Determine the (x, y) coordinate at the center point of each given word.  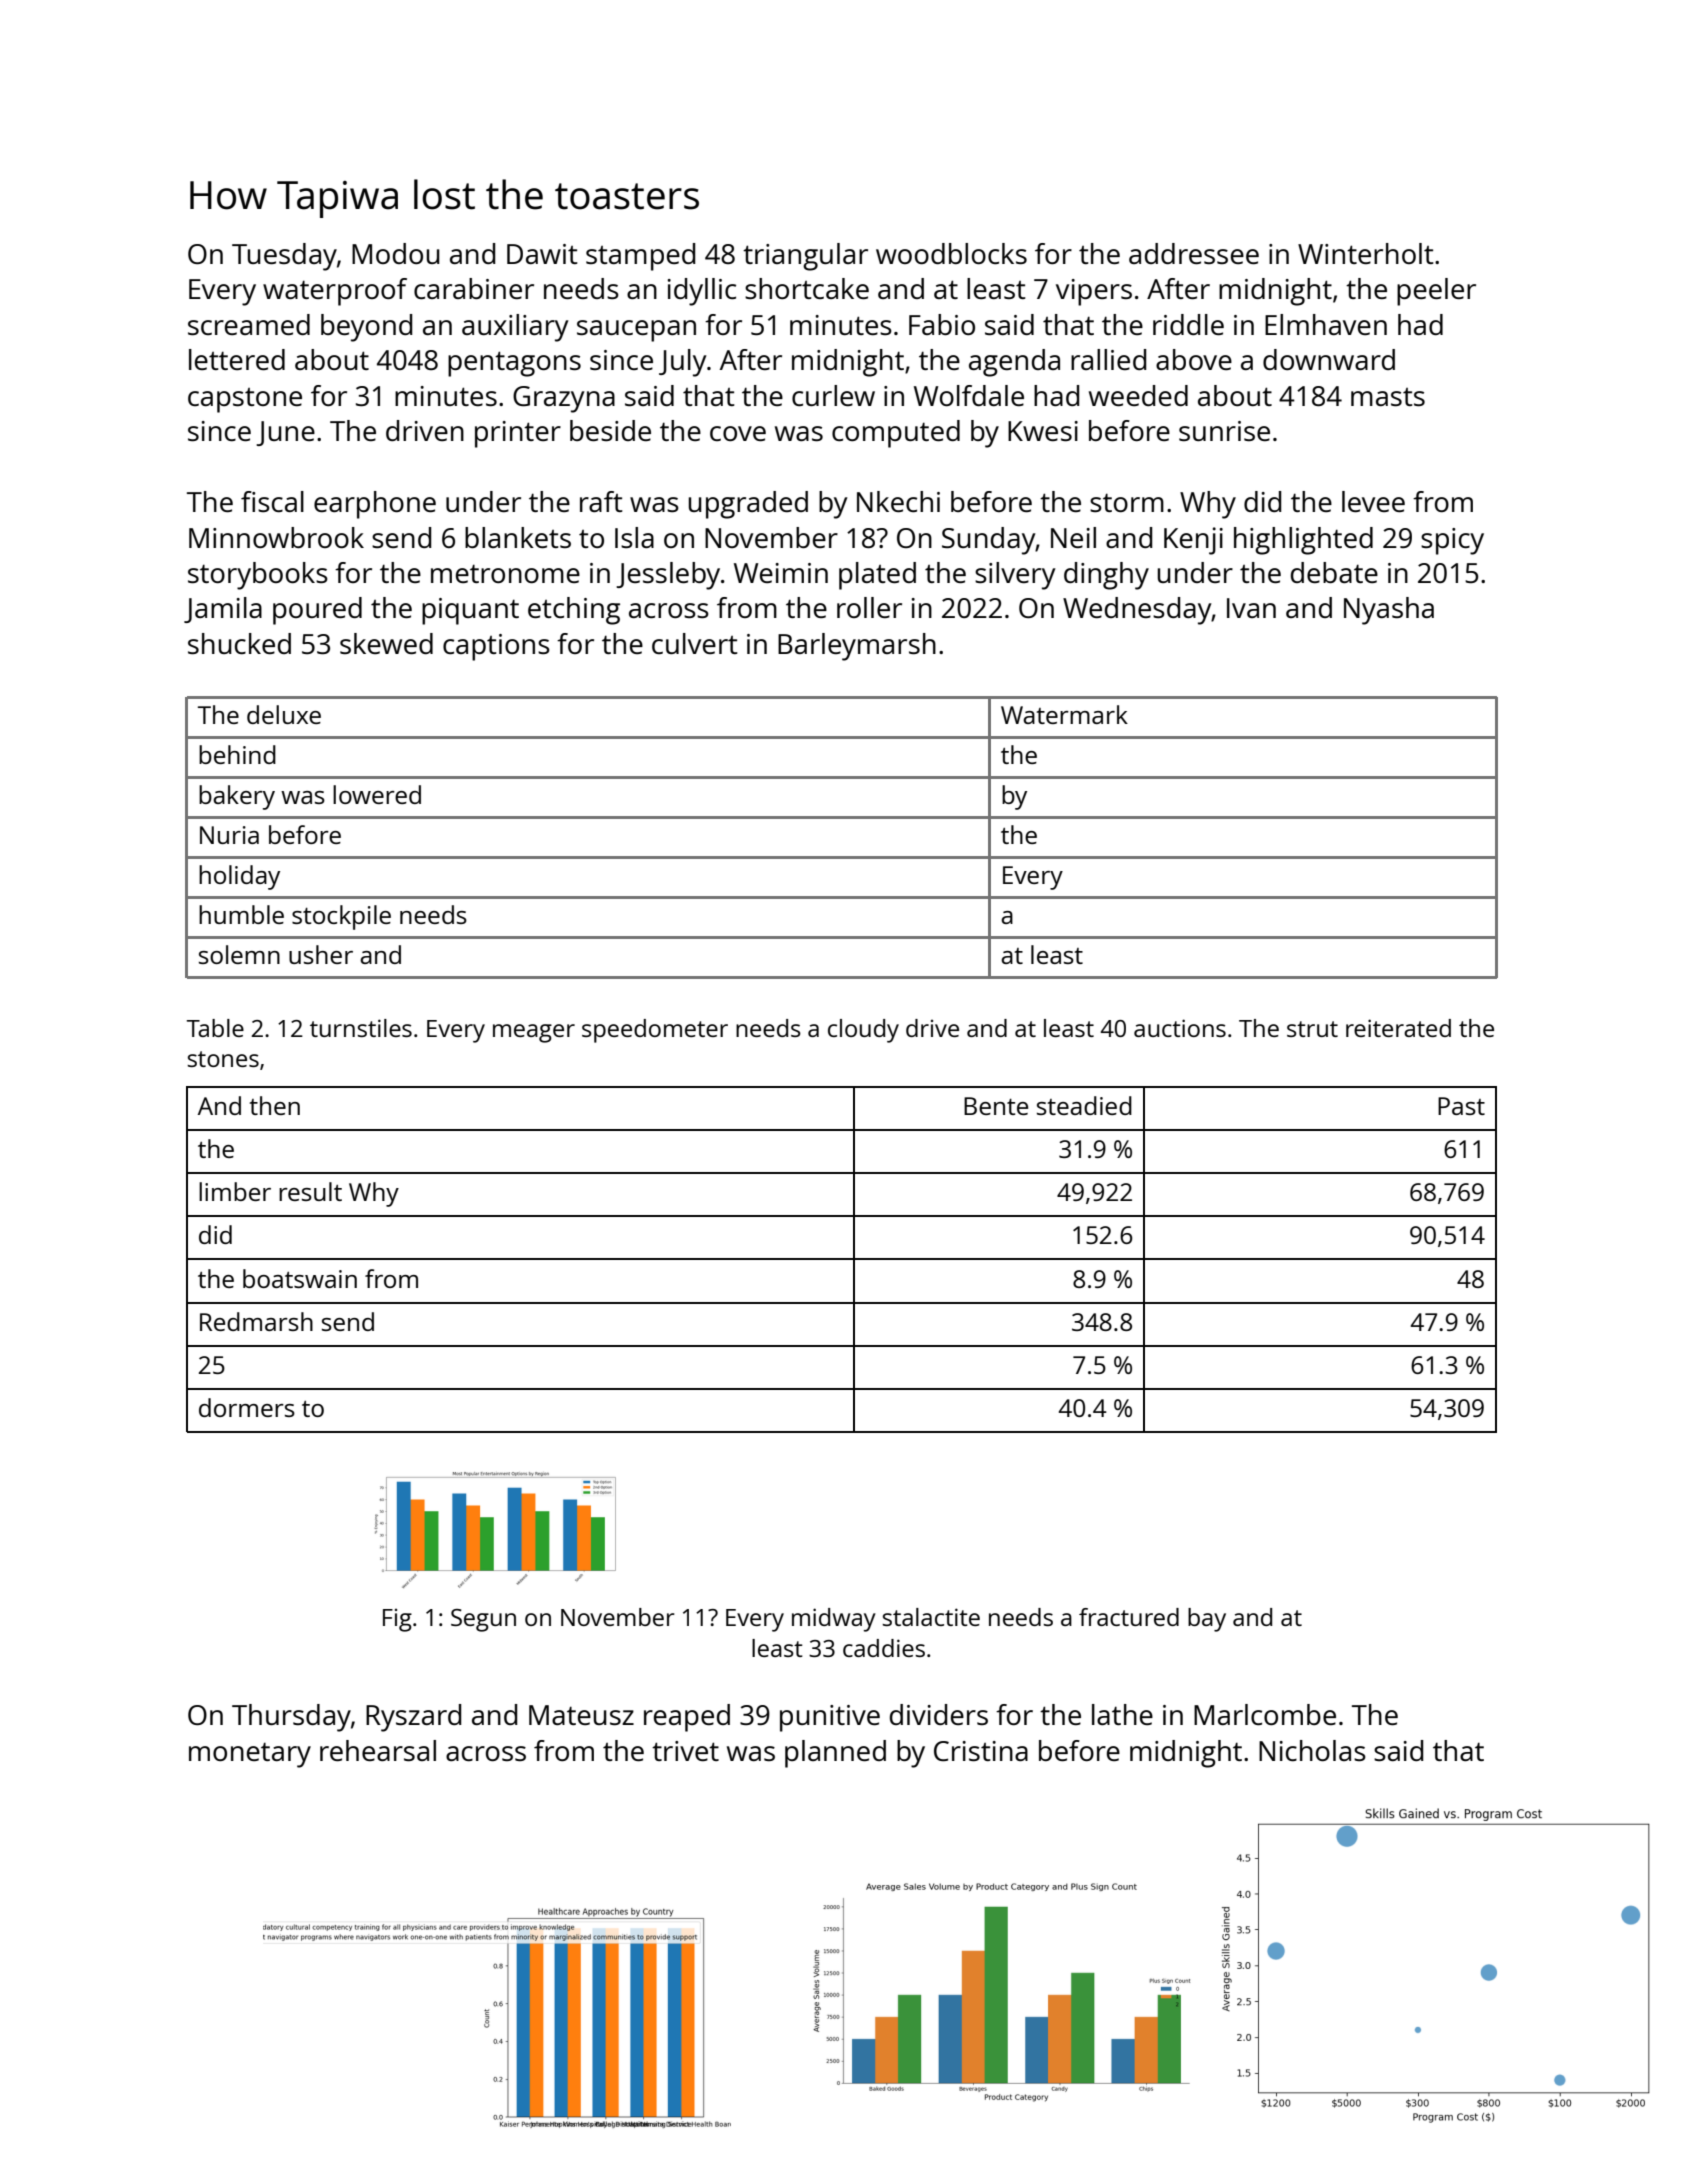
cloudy (863, 1031)
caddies (884, 1648)
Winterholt (1365, 253)
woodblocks (951, 253)
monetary (250, 1755)
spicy (1452, 541)
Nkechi (898, 501)
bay (1207, 1620)
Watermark (1064, 714)
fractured (1129, 1617)
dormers (247, 1407)
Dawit (542, 254)
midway (834, 1620)
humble (241, 914)
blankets (518, 537)
